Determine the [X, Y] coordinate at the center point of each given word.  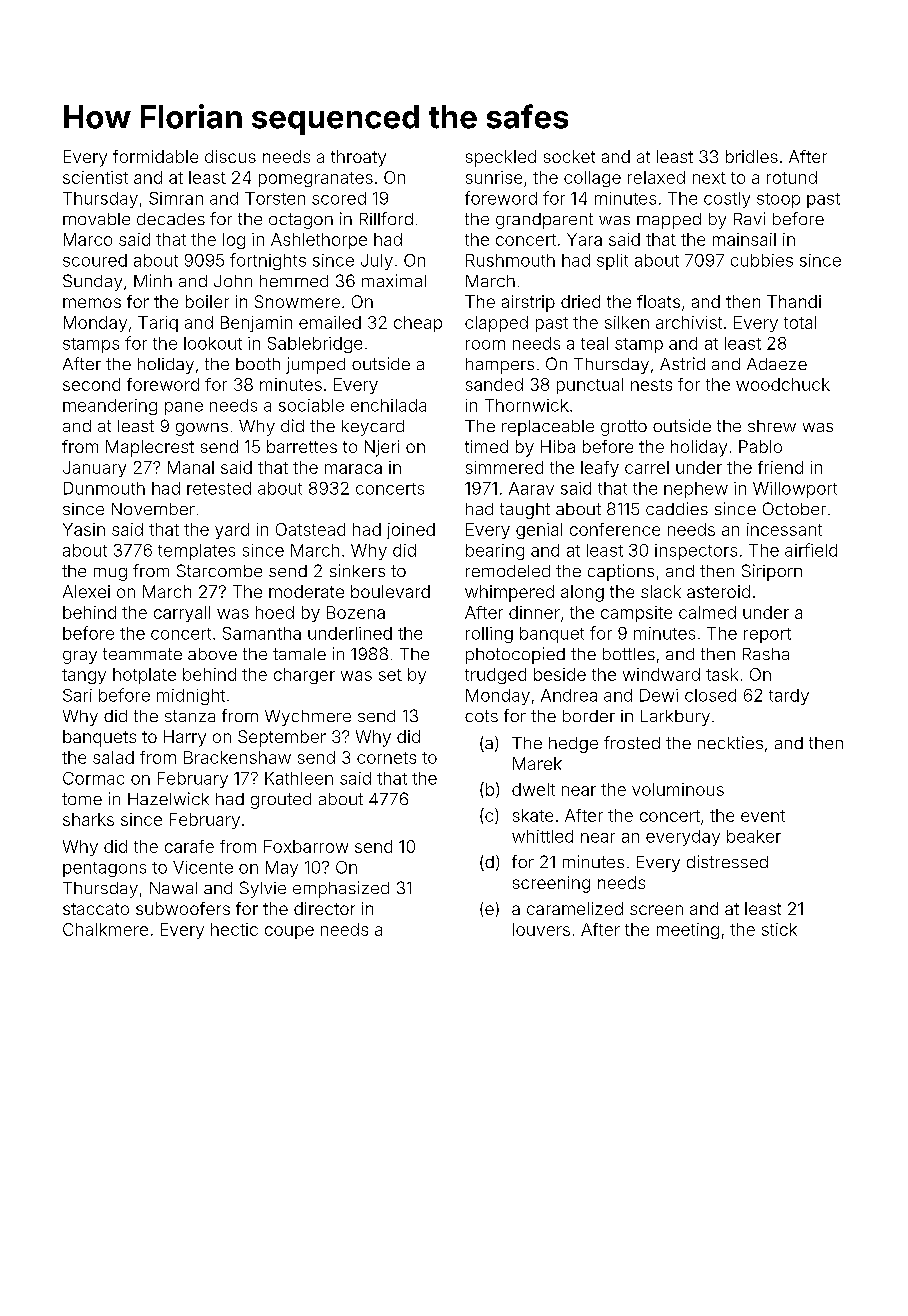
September [282, 738]
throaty [358, 158]
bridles [752, 156]
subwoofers [183, 908]
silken [627, 322]
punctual [590, 386]
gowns [202, 429]
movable [96, 219]
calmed [707, 612]
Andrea [569, 695]
